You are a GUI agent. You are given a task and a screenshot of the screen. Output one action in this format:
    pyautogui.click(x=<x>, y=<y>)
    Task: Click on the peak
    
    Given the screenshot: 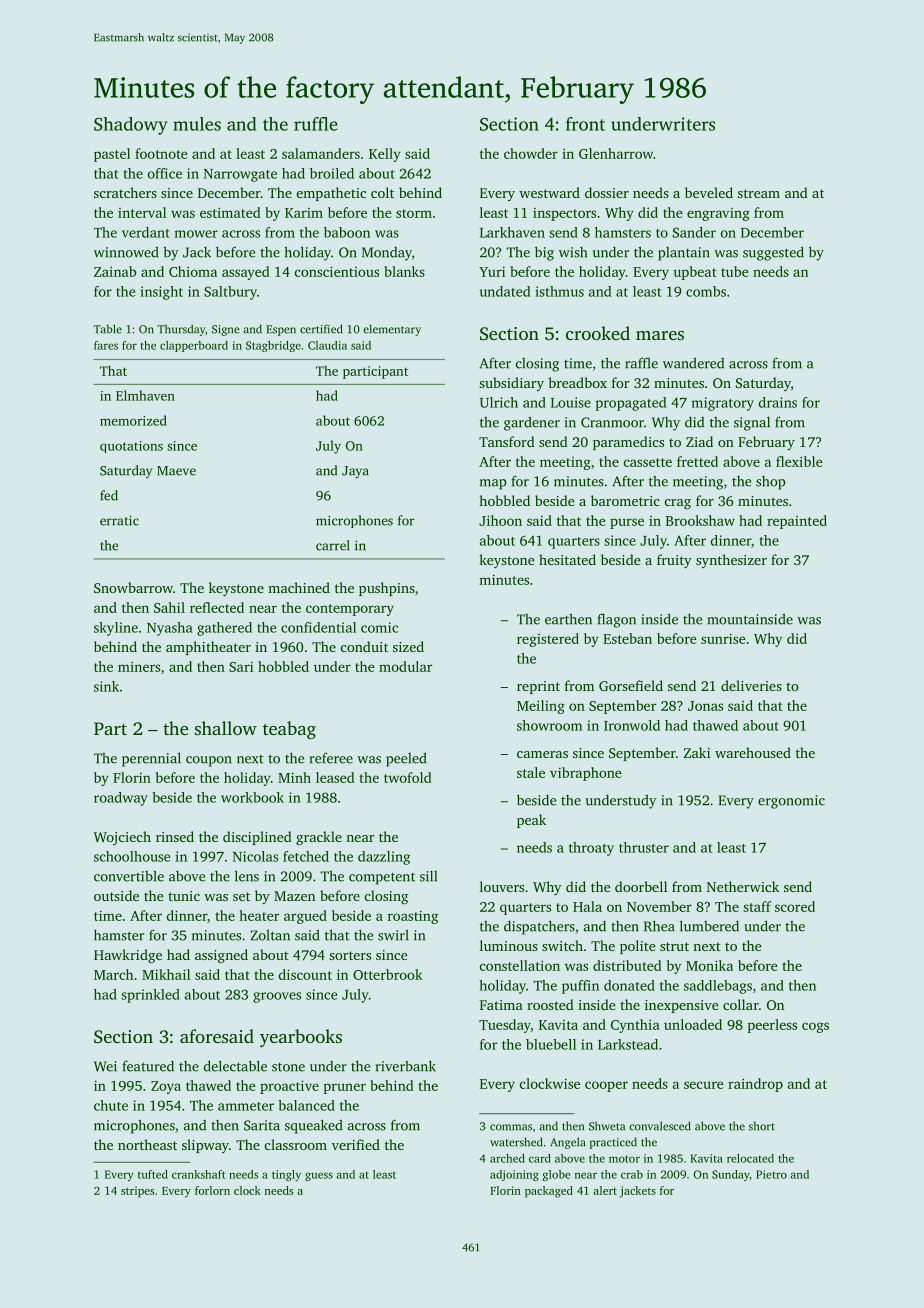 What is the action you would take?
    pyautogui.click(x=531, y=821)
